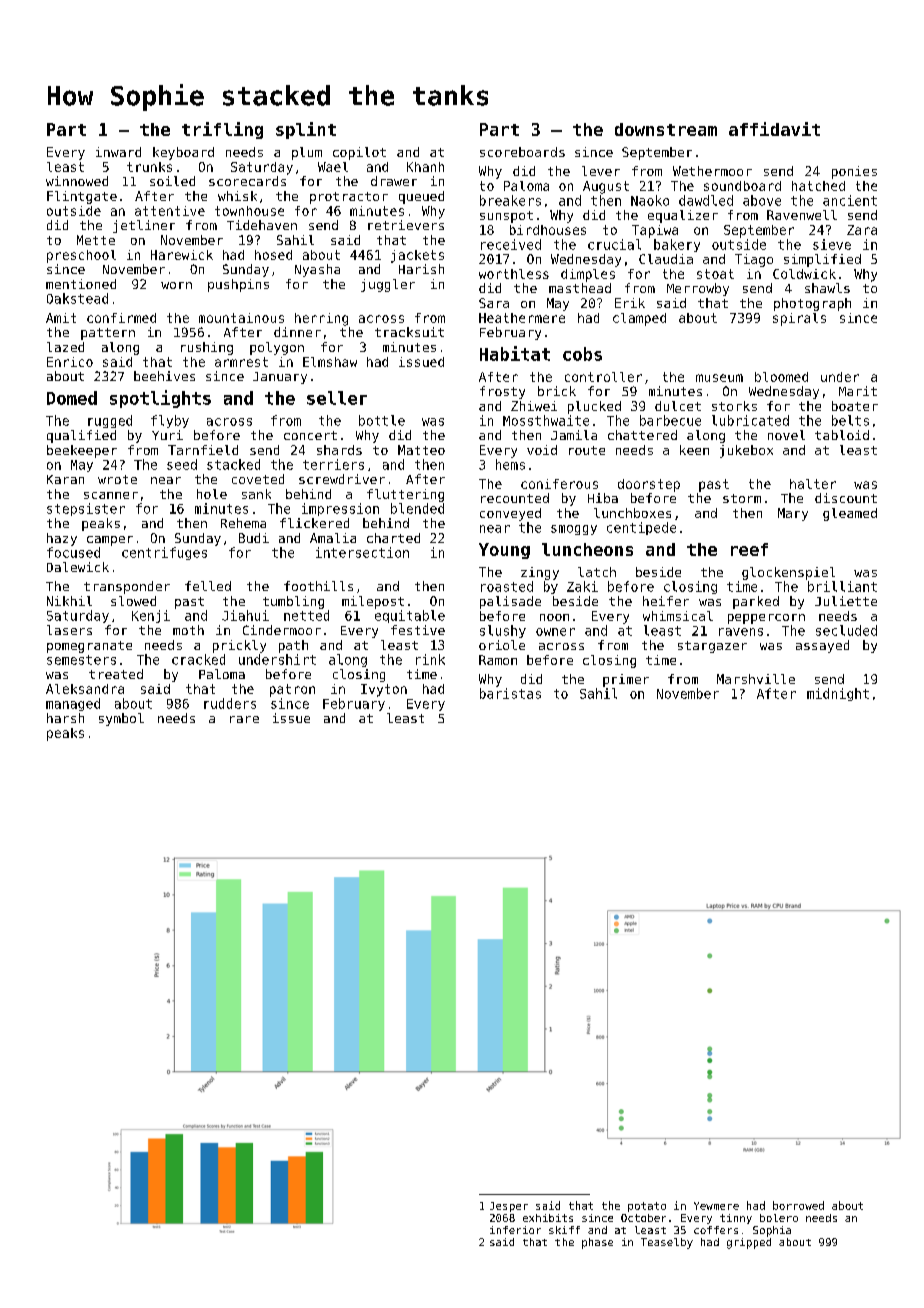 This screenshot has height=1308, width=924. What do you see at coordinates (151, 616) in the screenshot?
I see `Kenji` at bounding box center [151, 616].
